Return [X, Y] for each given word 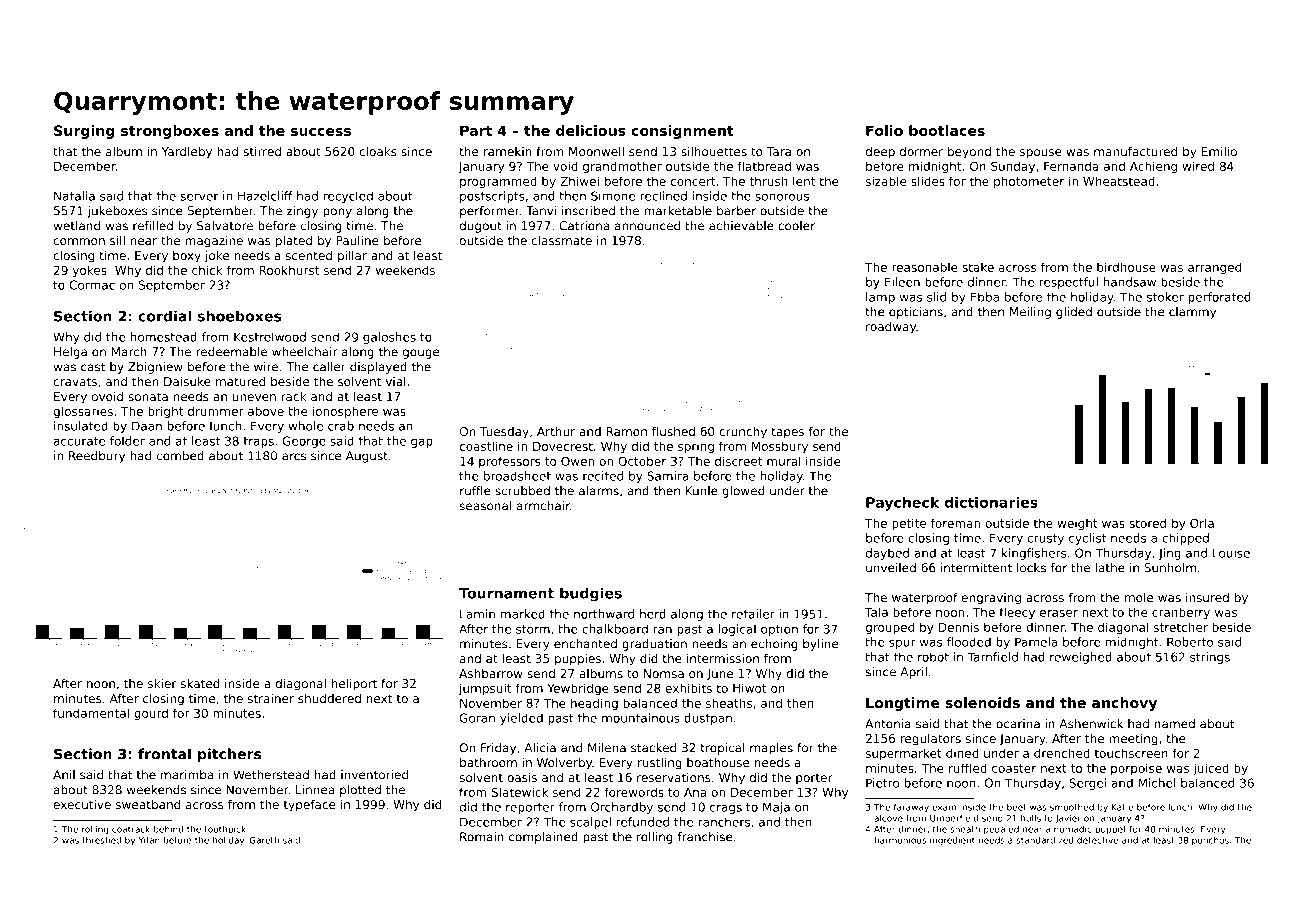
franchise [705, 837]
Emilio [1219, 151]
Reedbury [97, 457]
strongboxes [170, 132]
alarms [599, 491]
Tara [779, 151]
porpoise [1136, 769]
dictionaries [991, 502]
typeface [310, 806]
